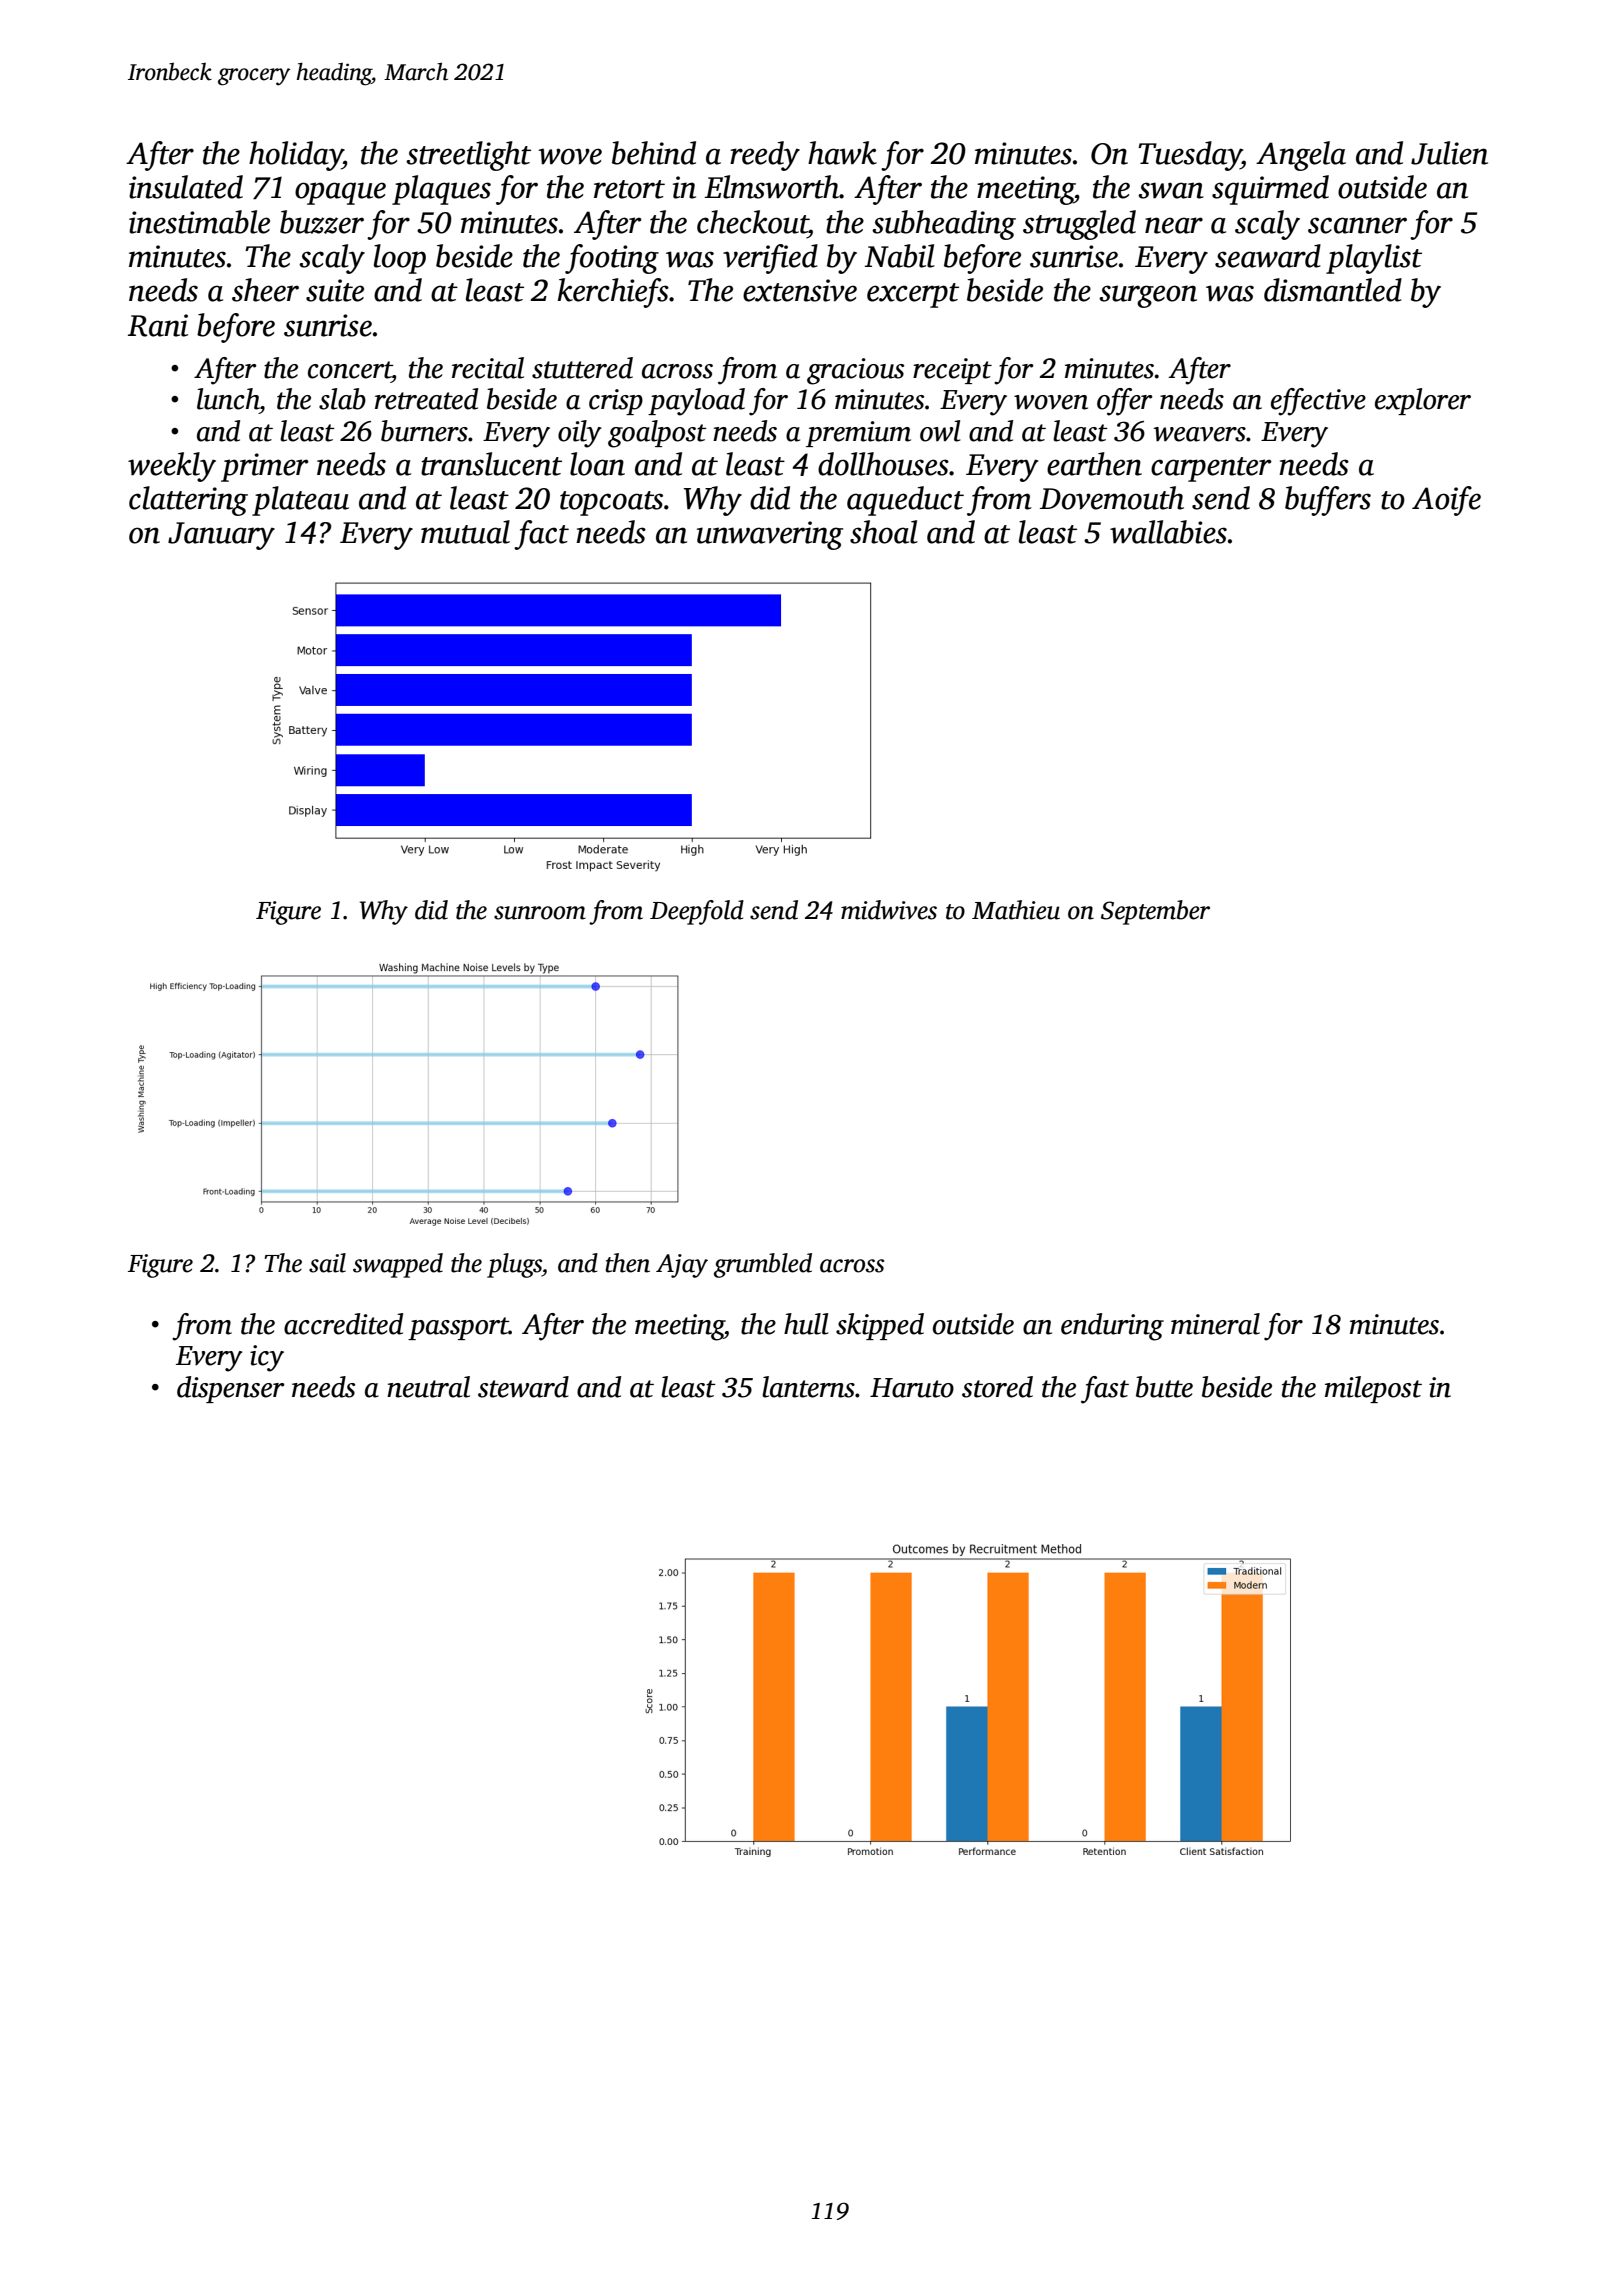 The width and height of the screenshot is (1620, 2292). I want to click on icy, so click(267, 1358).
